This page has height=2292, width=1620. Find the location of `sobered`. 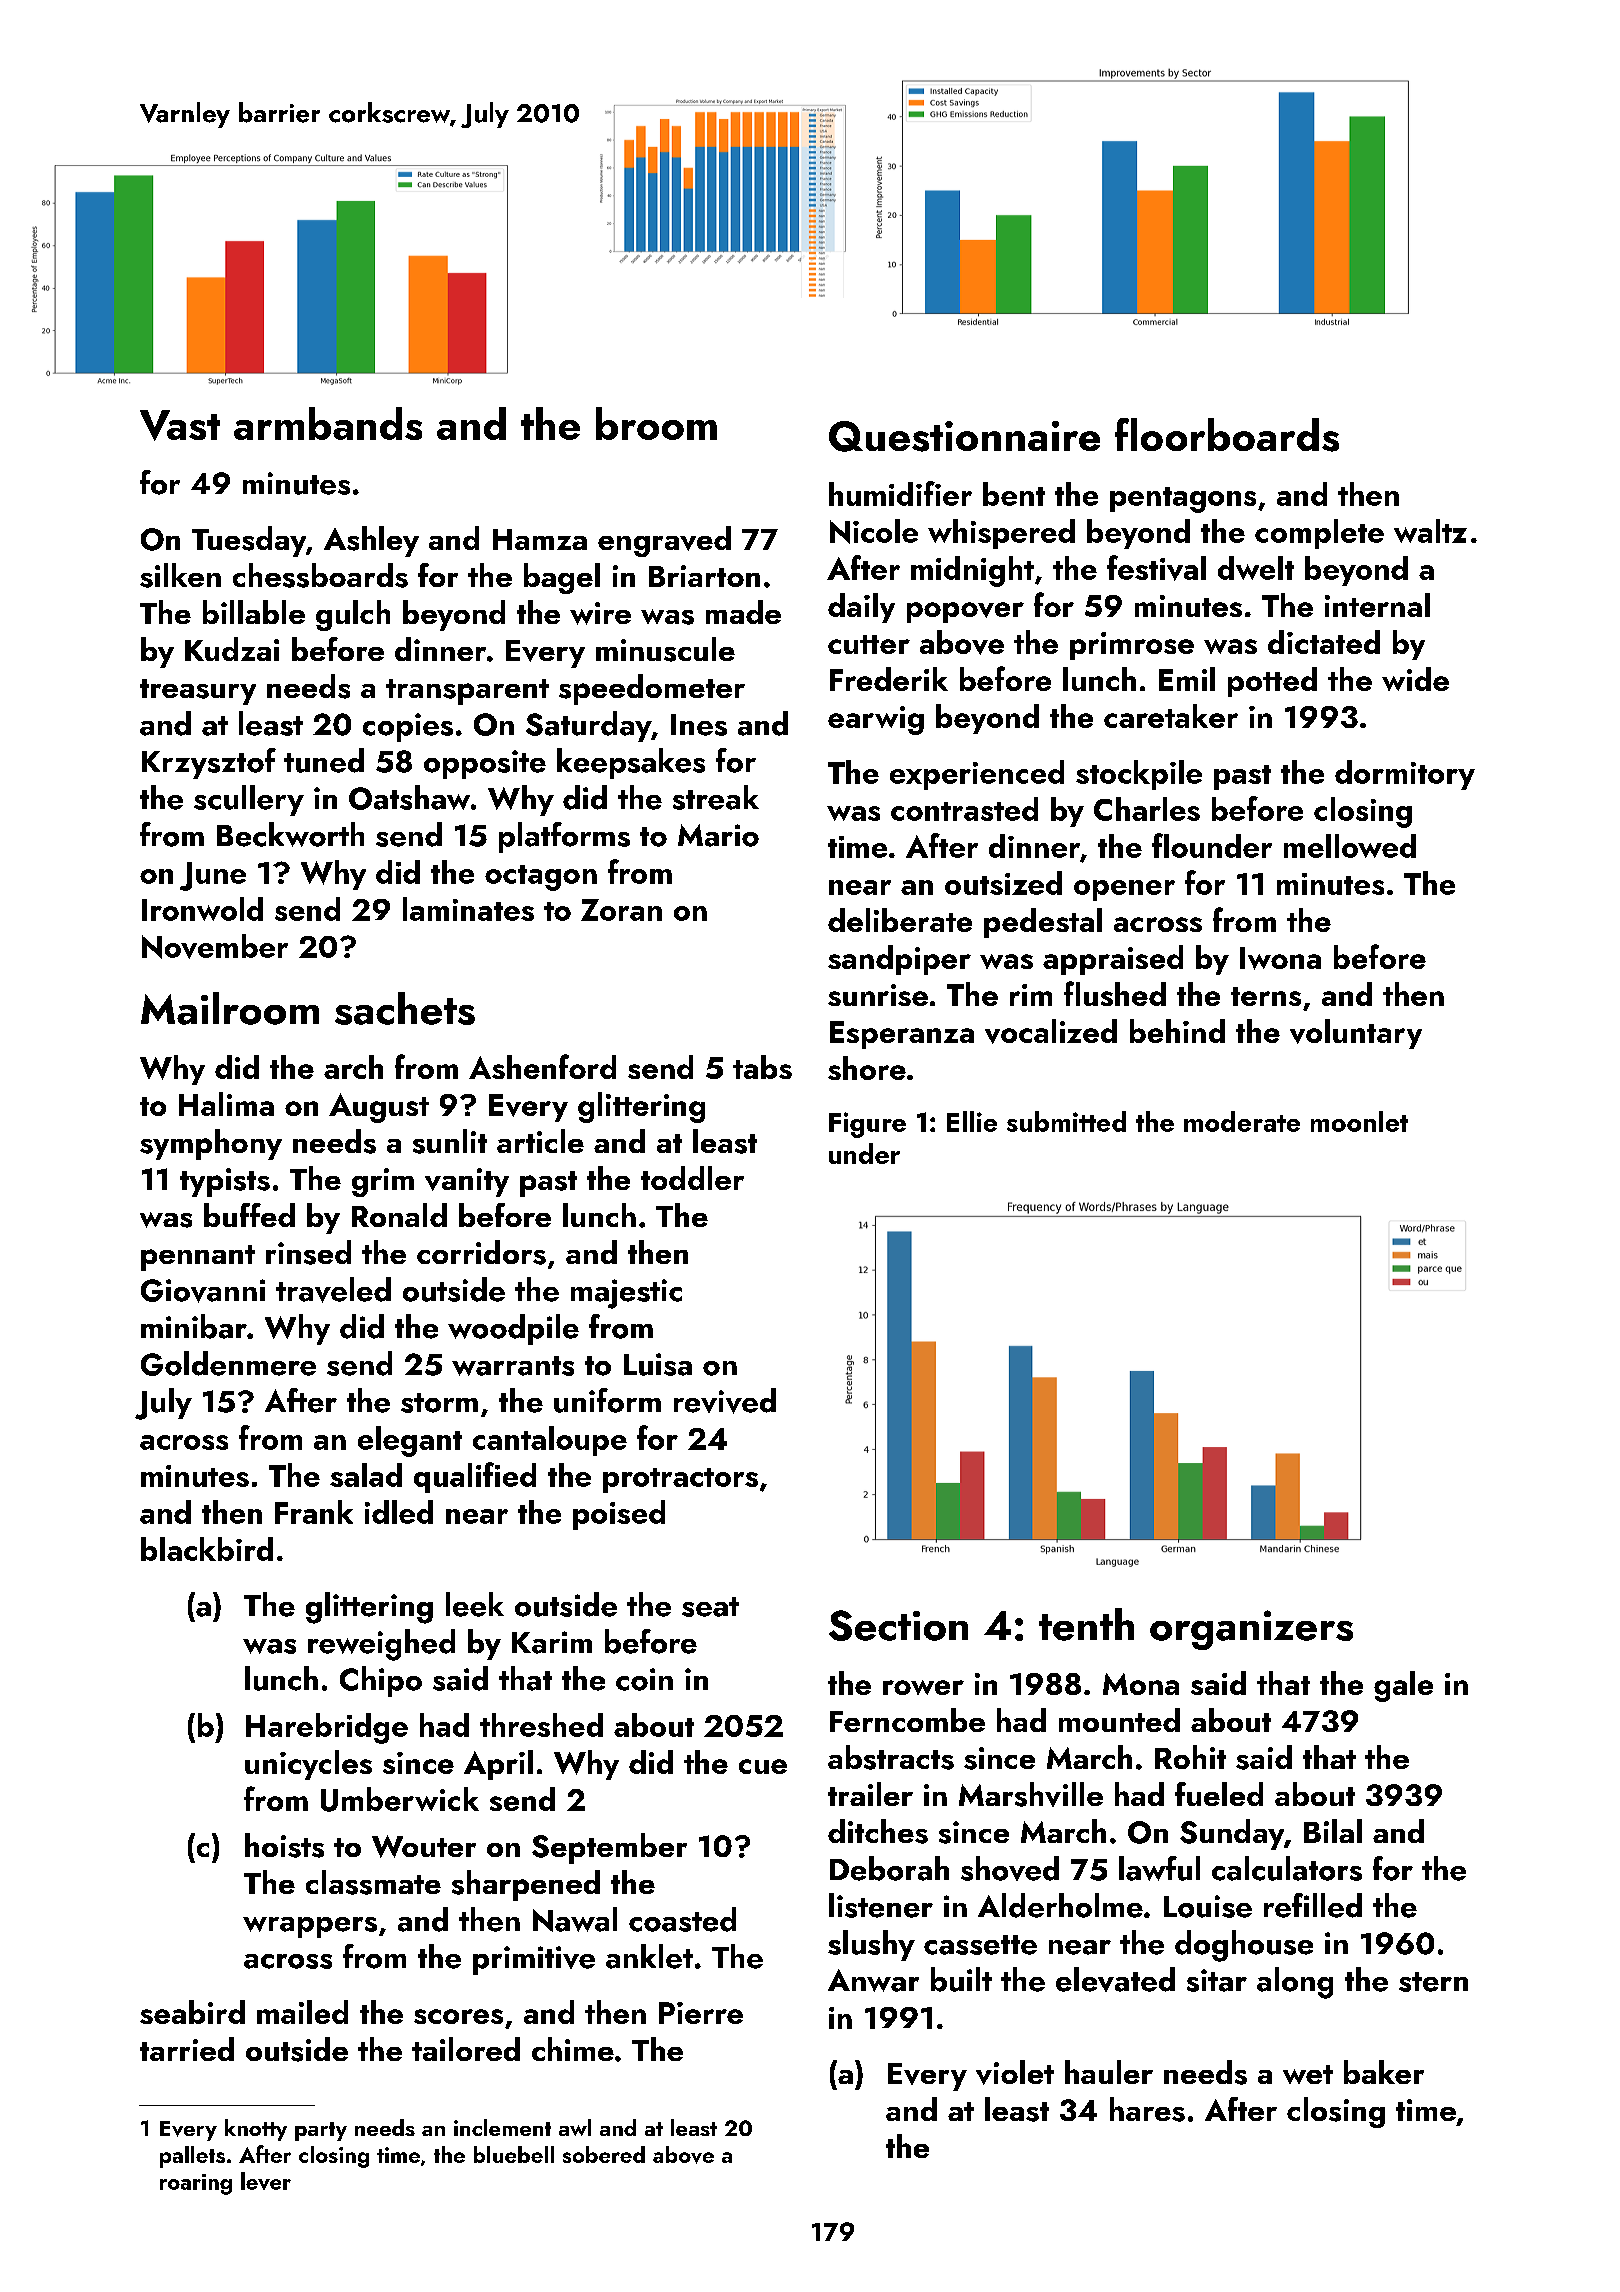

sobered is located at coordinates (604, 2154).
